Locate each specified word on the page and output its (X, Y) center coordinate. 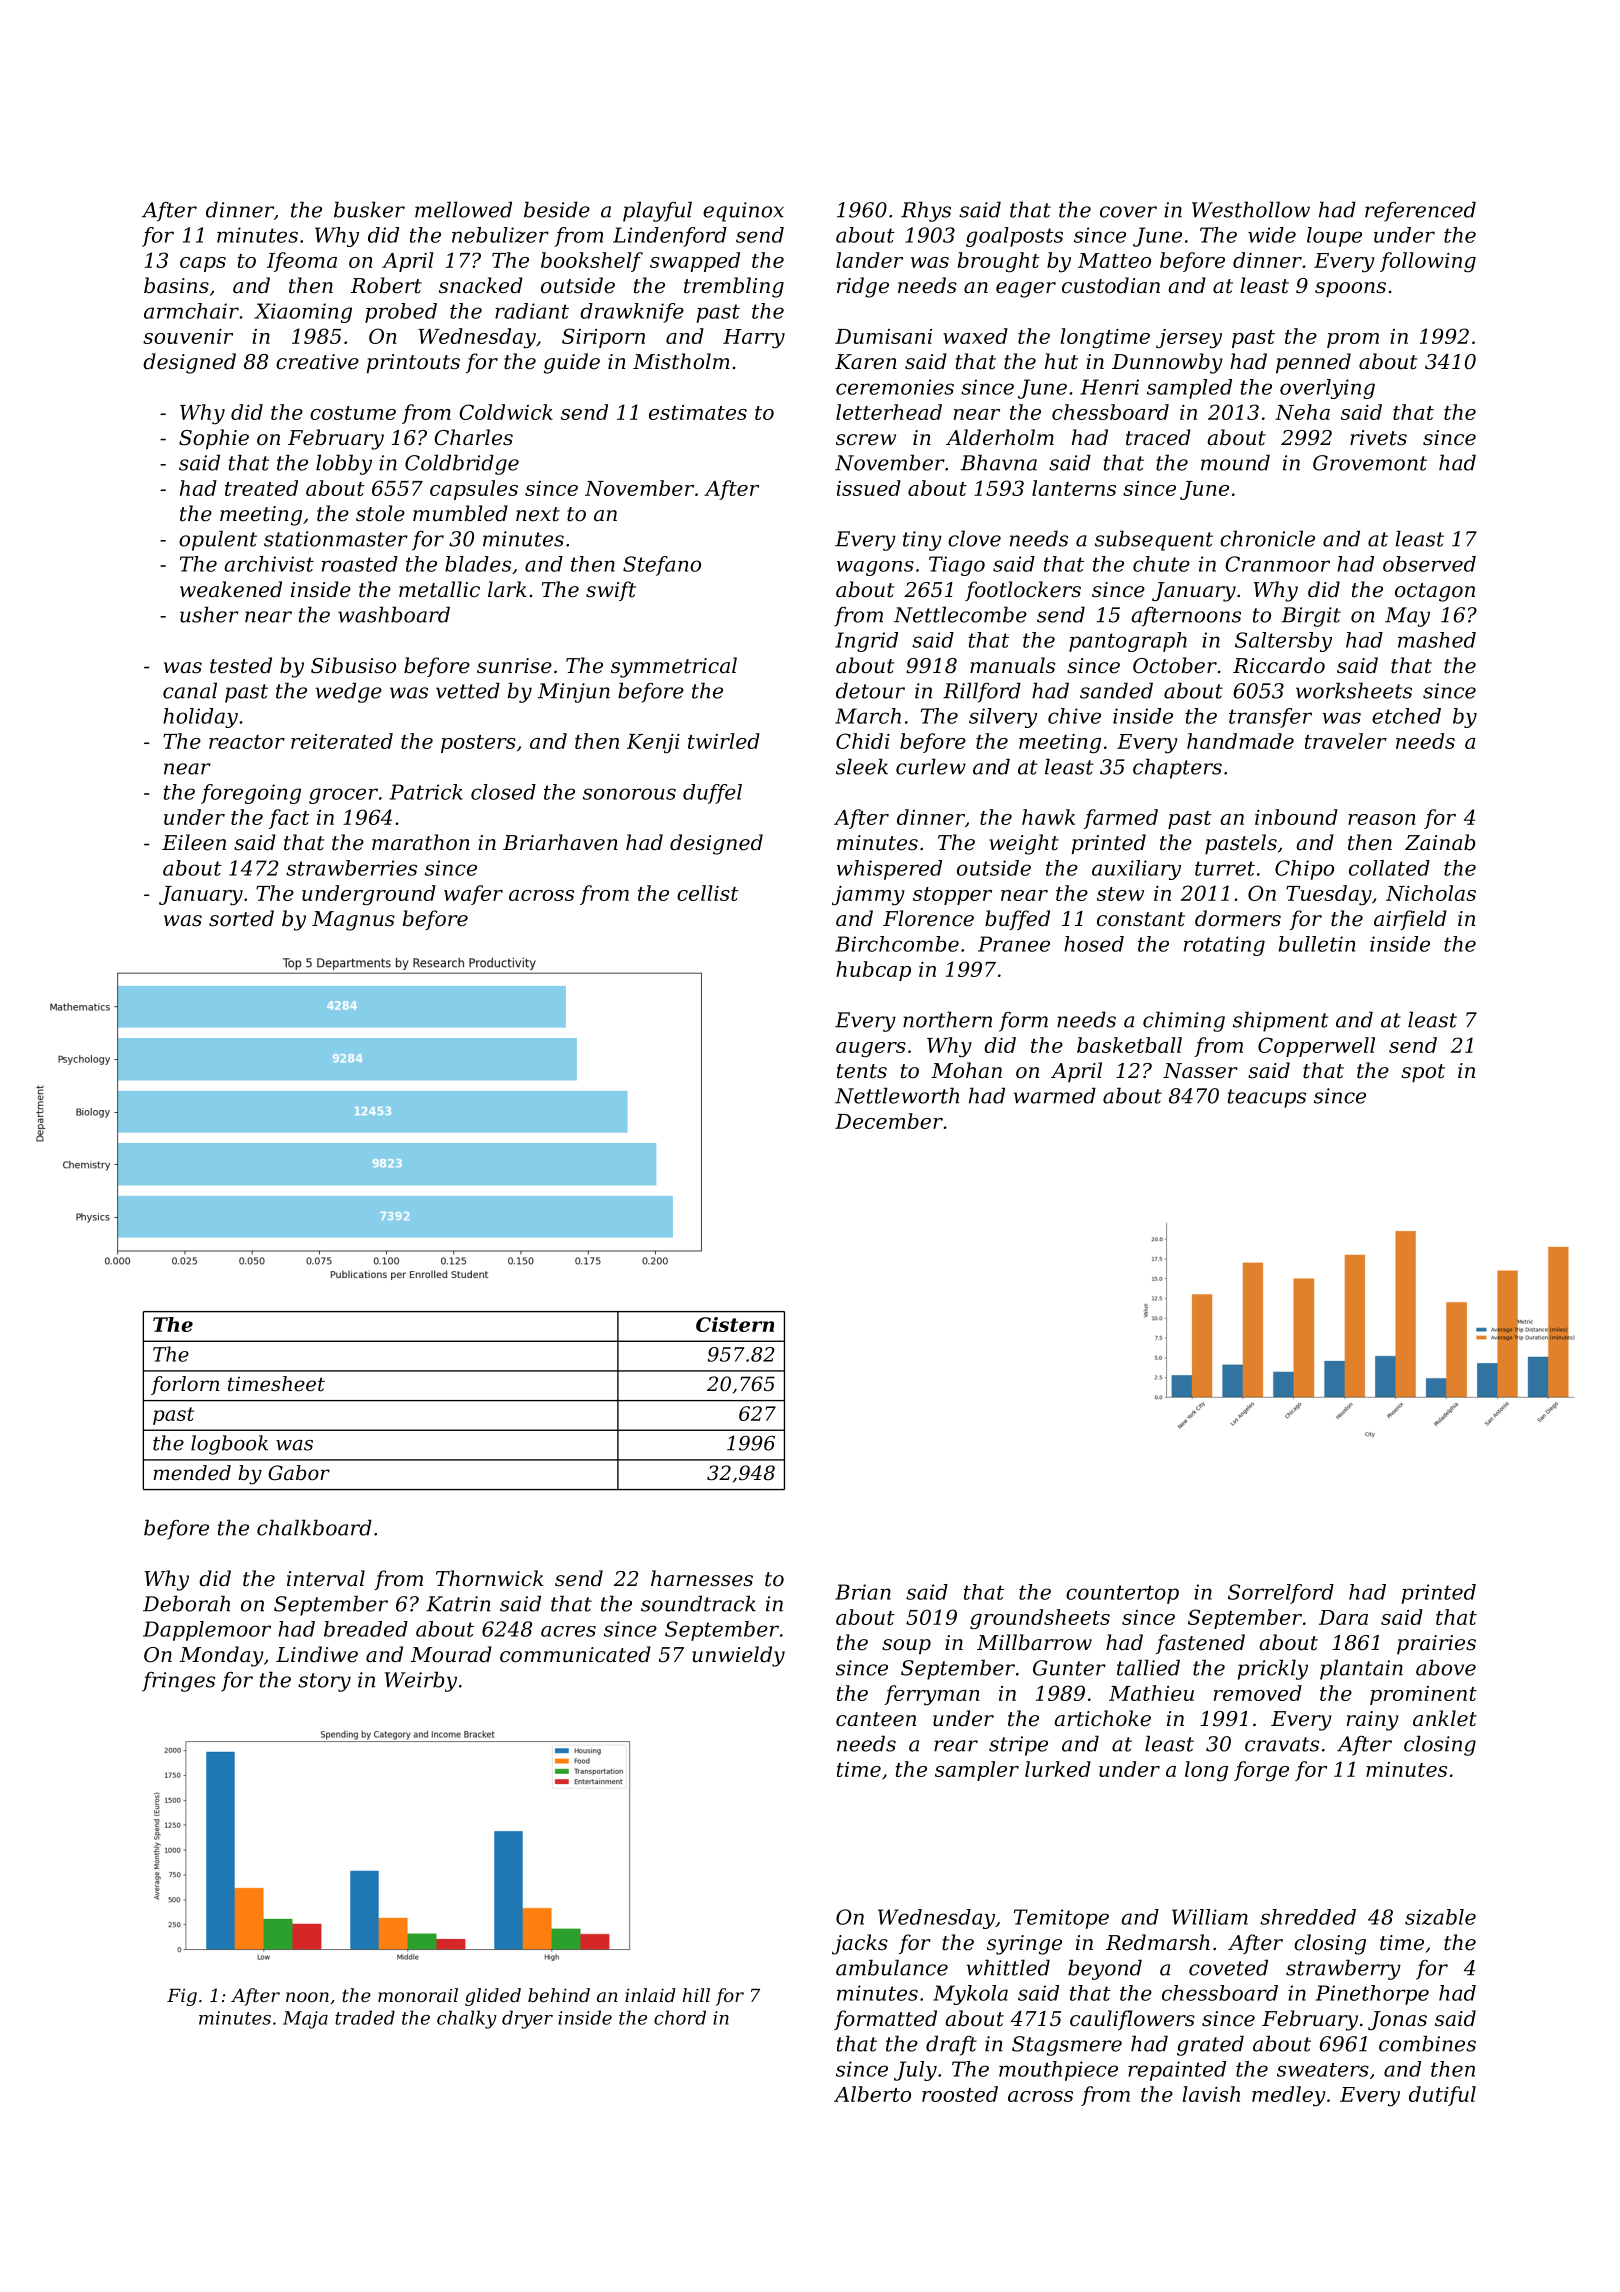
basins (176, 285)
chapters (1177, 768)
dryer (527, 2019)
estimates (698, 412)
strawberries (351, 868)
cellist (708, 893)
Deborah (186, 1603)
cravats (1282, 1744)
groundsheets (1040, 1619)
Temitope (1061, 1919)
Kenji (653, 743)
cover (1128, 212)
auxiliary (1136, 870)
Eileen (194, 842)
